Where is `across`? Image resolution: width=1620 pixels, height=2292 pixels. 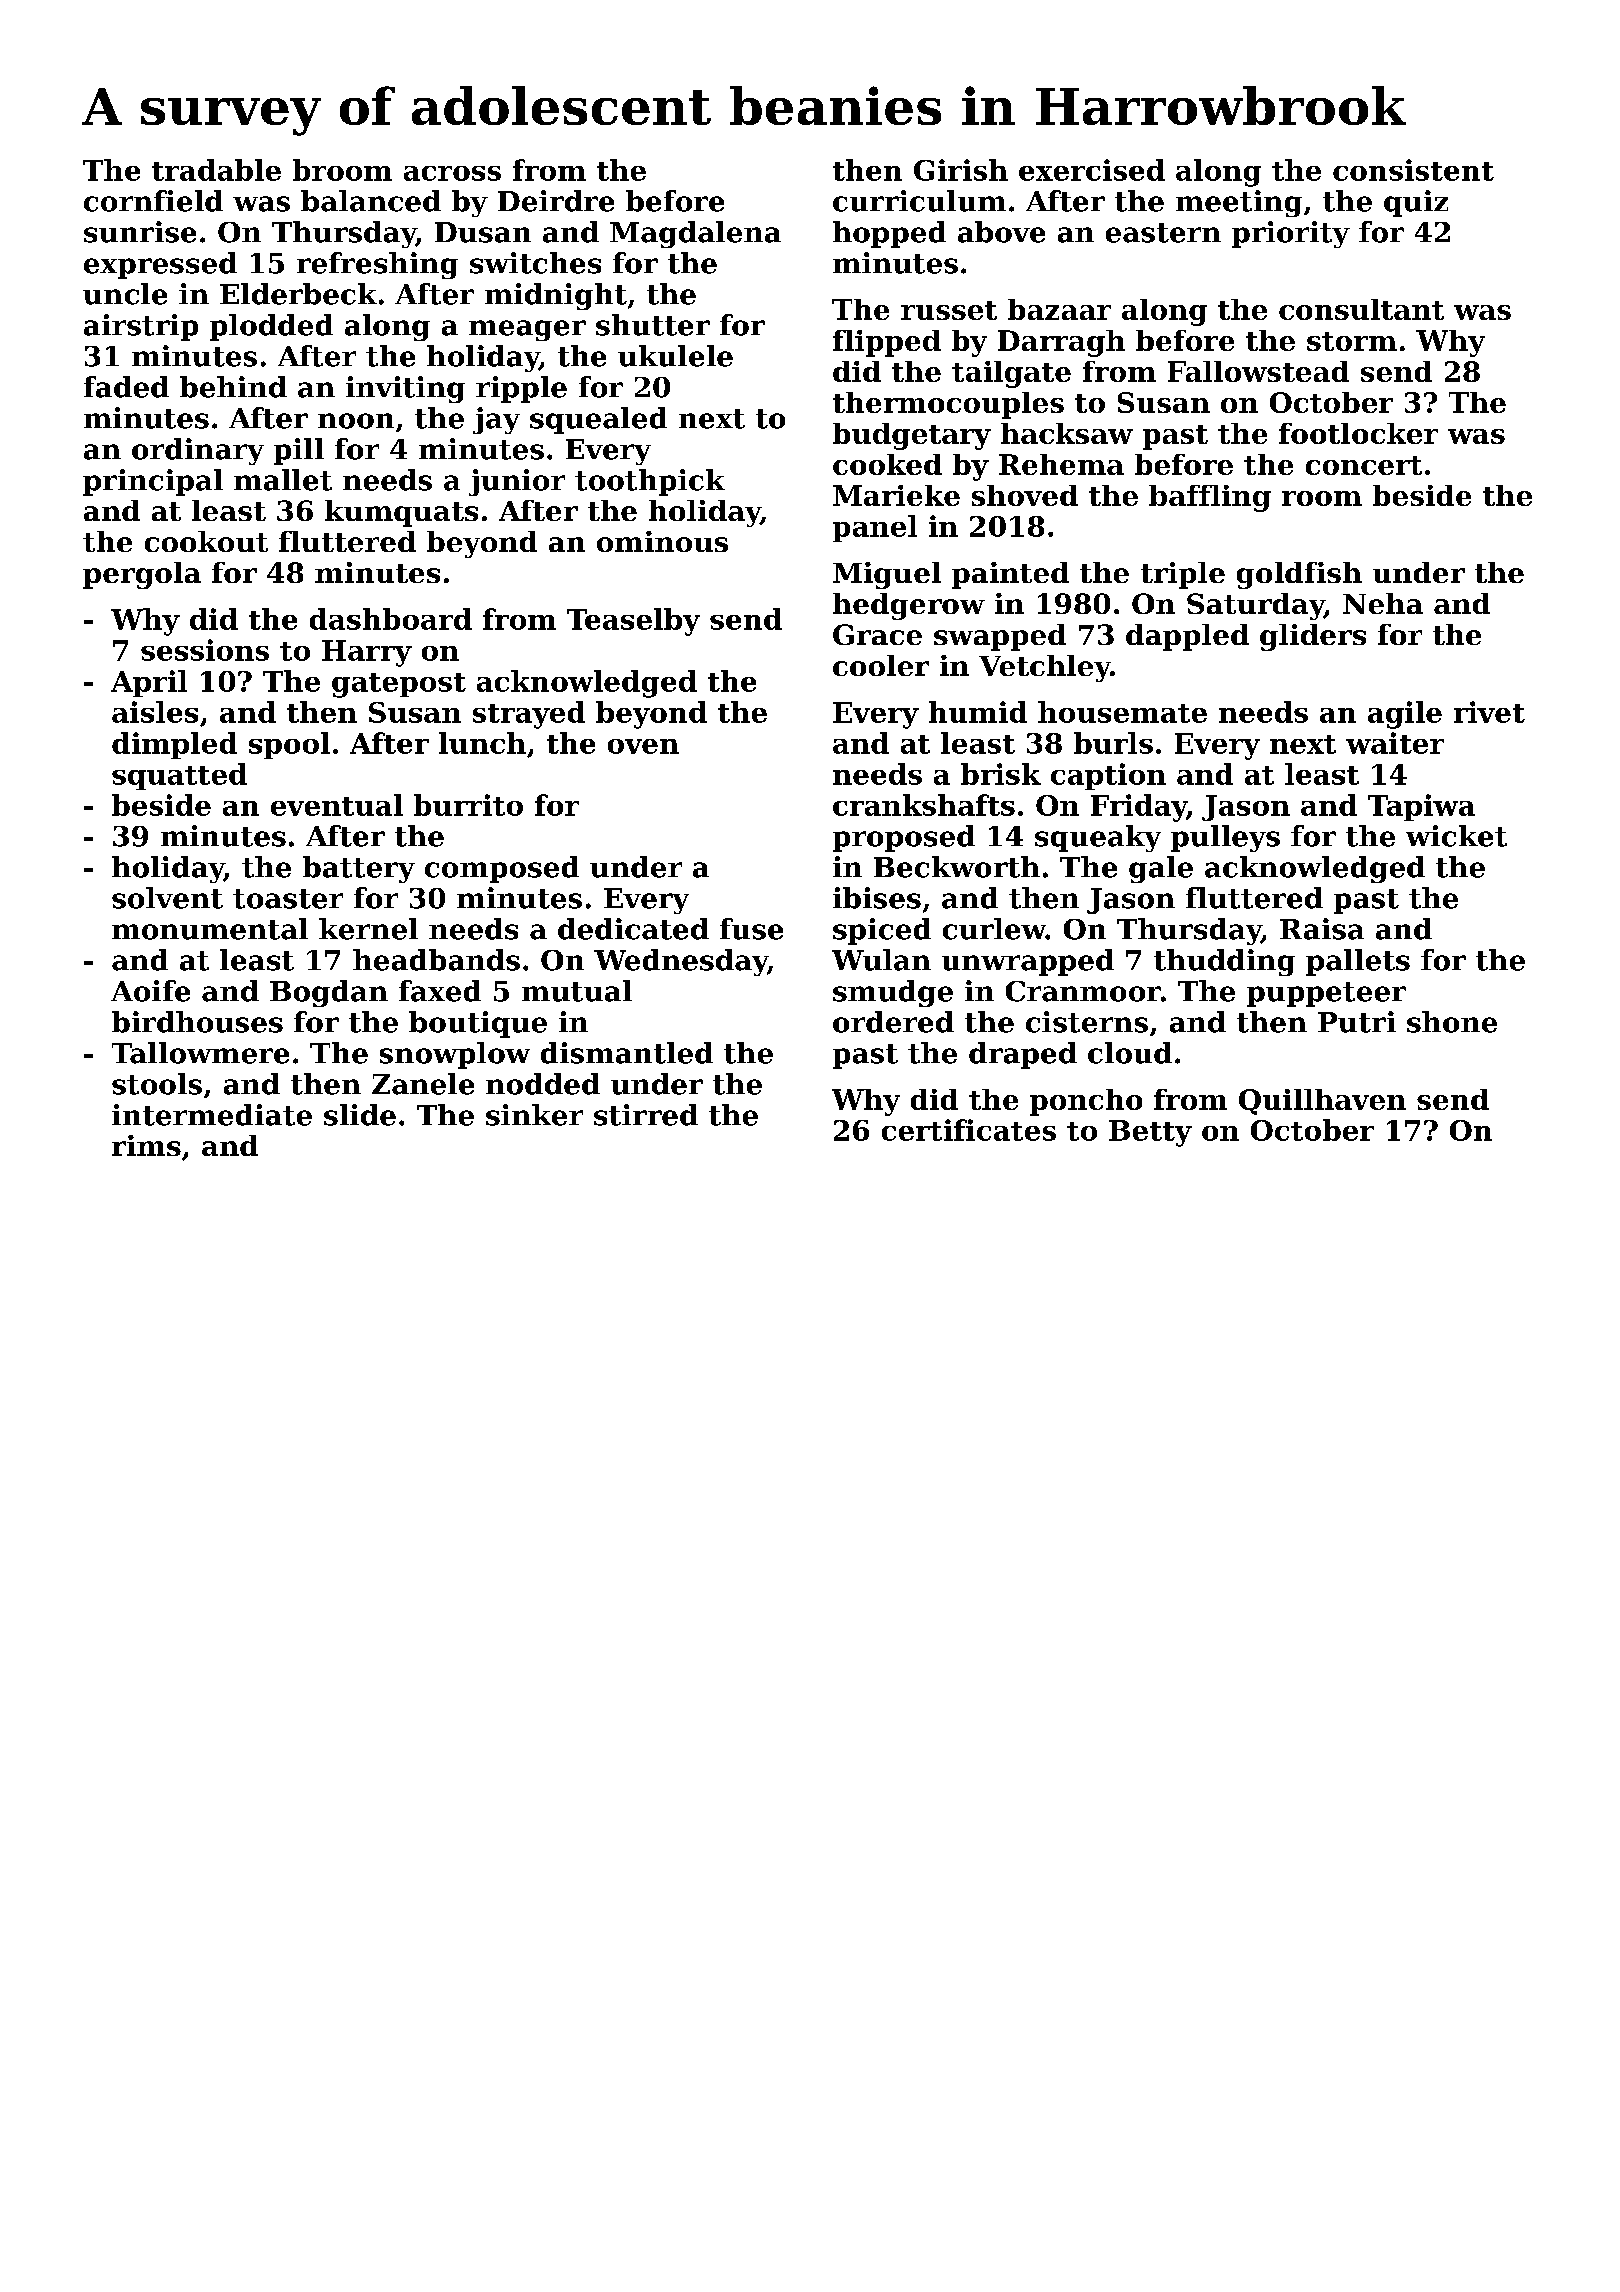
across is located at coordinates (452, 173).
